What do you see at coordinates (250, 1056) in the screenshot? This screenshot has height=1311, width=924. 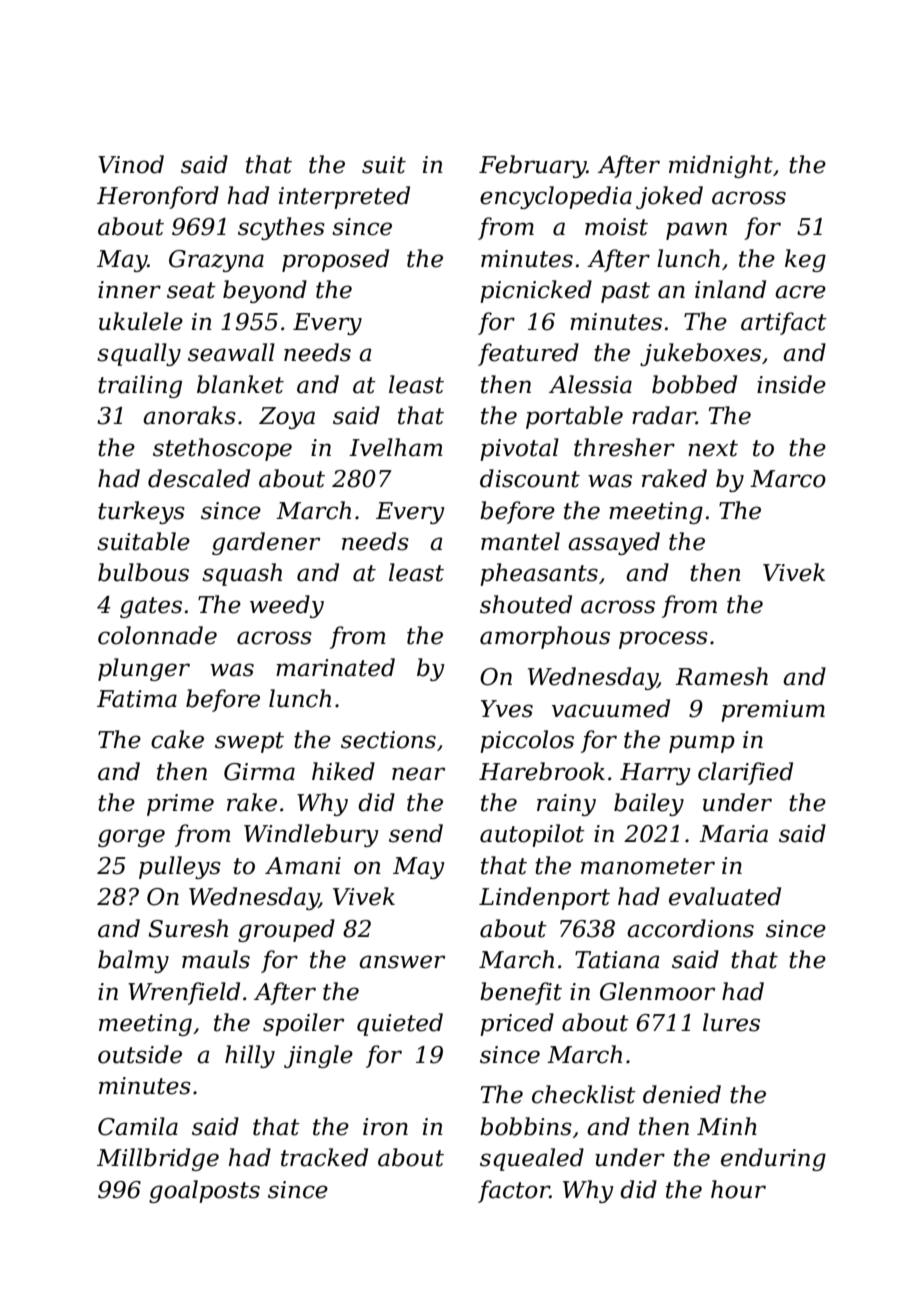 I see `hilly` at bounding box center [250, 1056].
